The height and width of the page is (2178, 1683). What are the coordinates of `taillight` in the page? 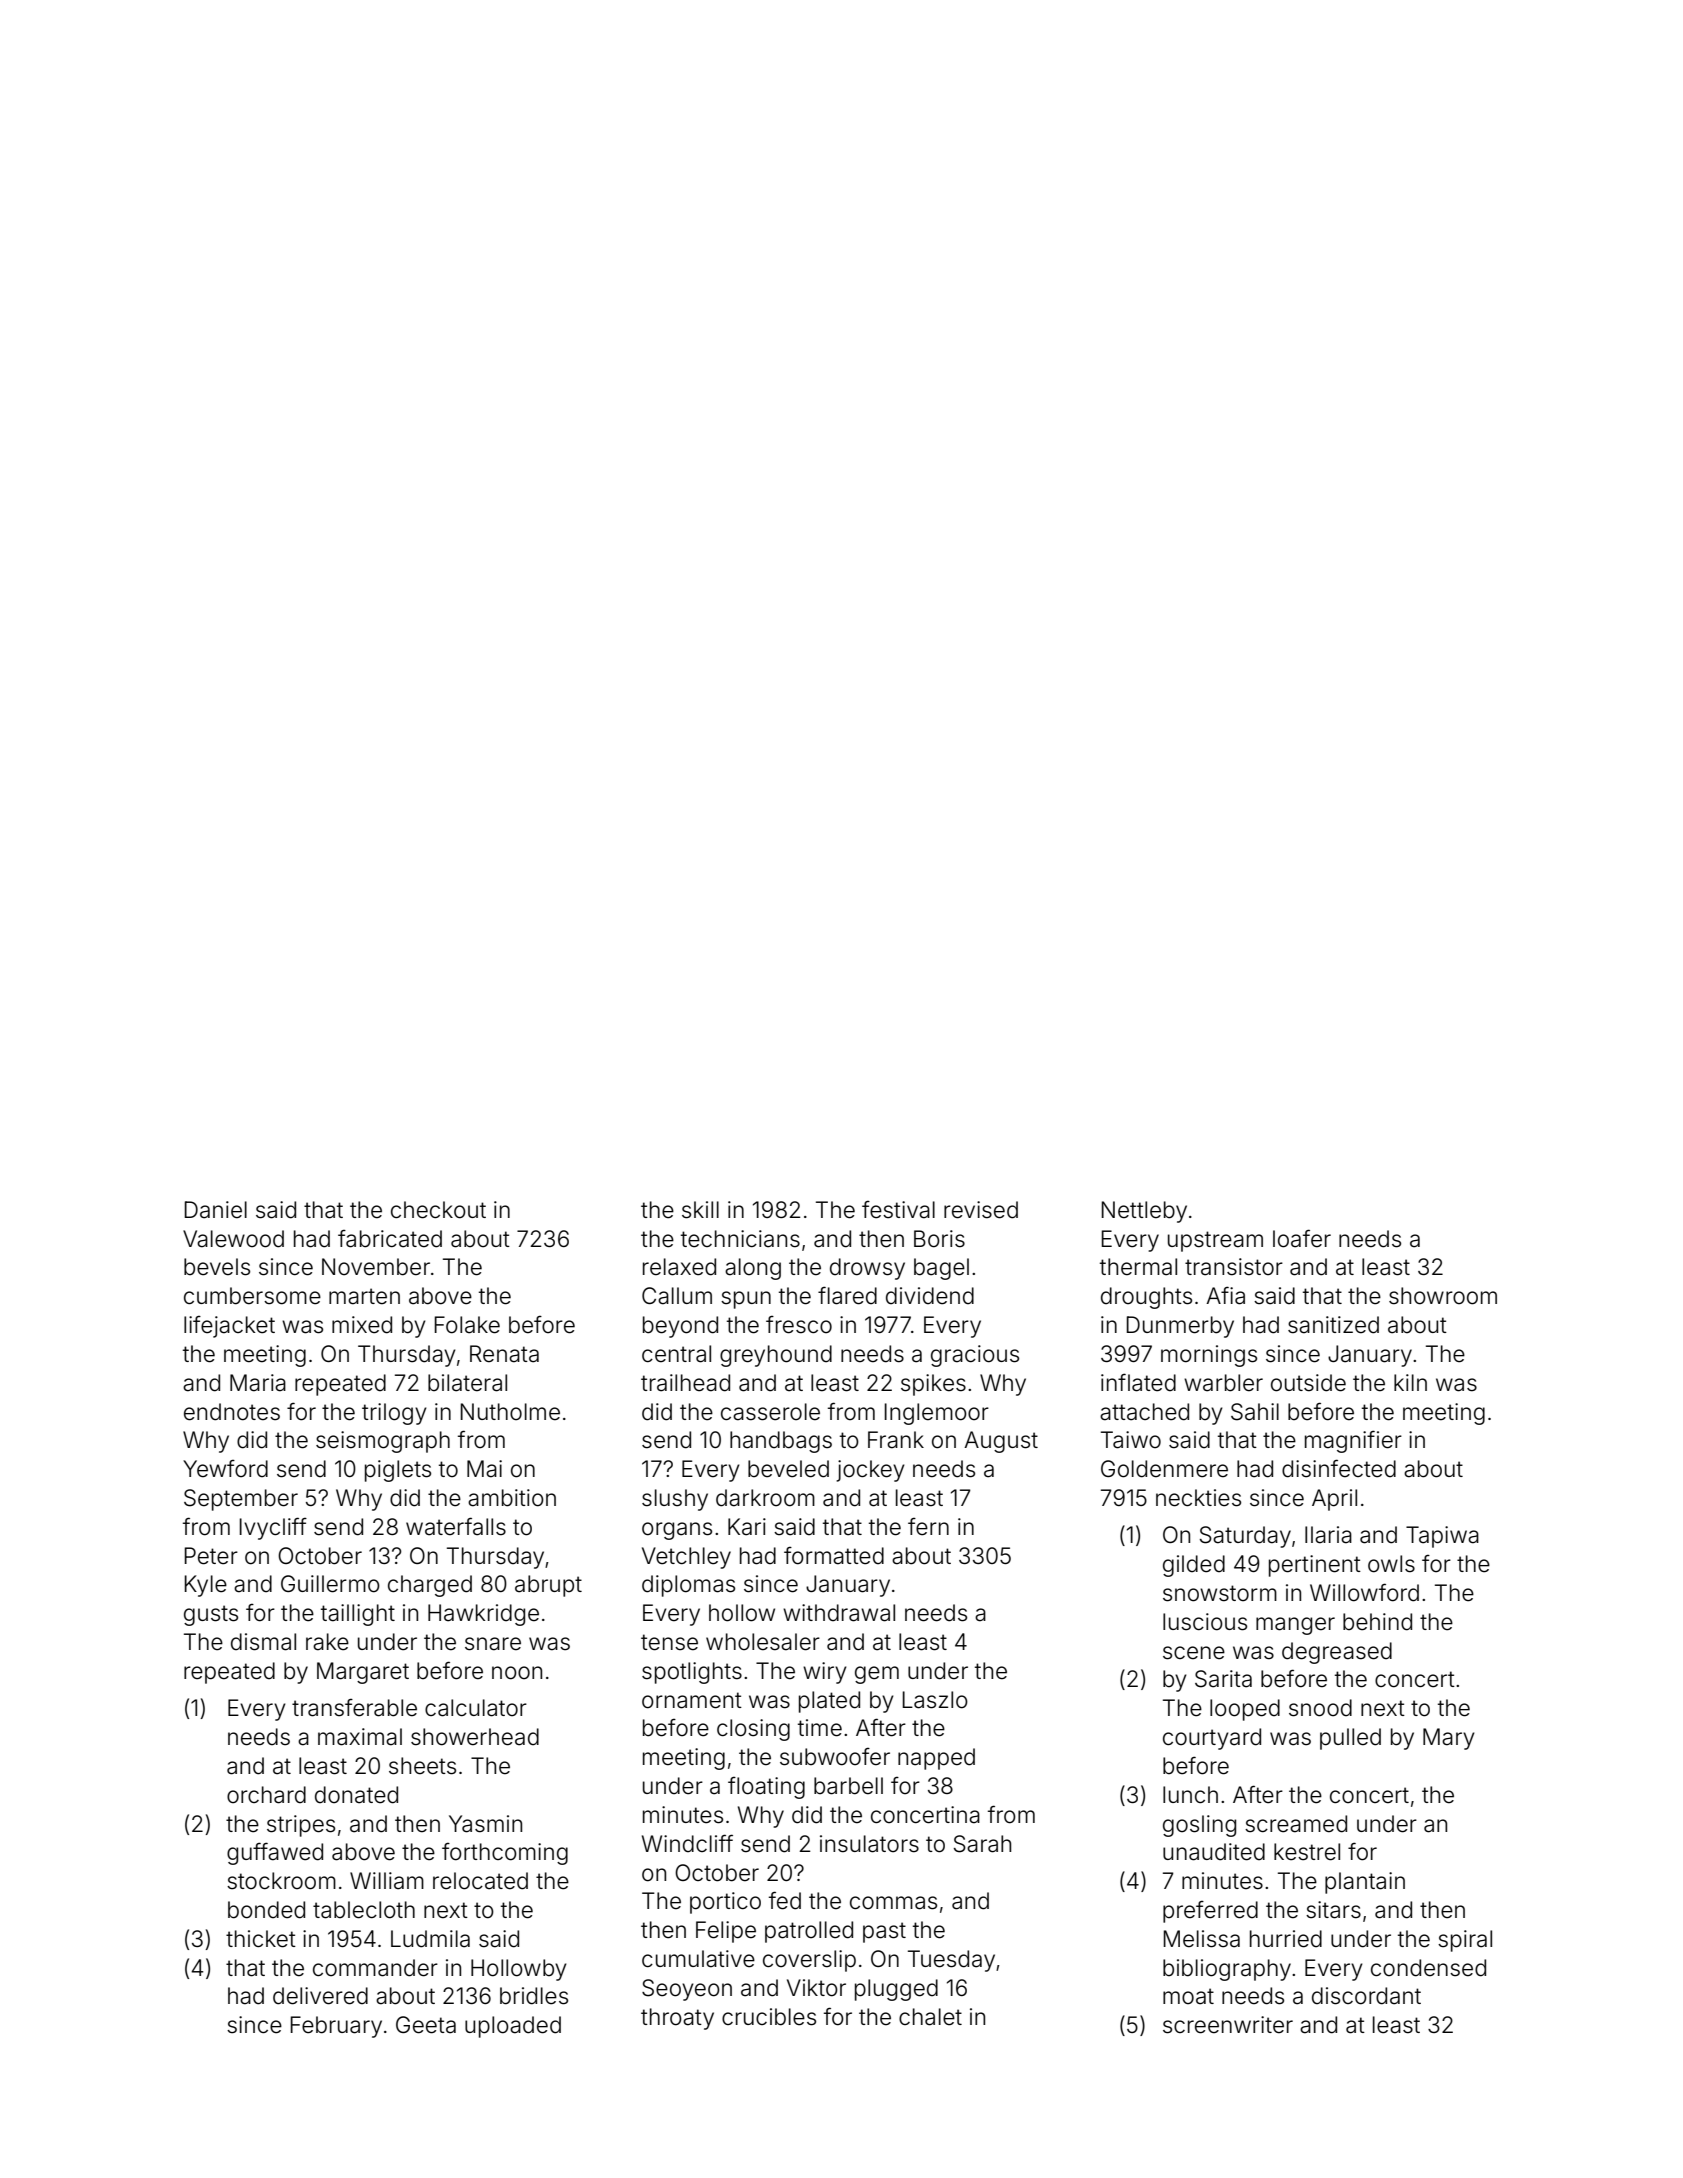 It's located at (358, 1615).
